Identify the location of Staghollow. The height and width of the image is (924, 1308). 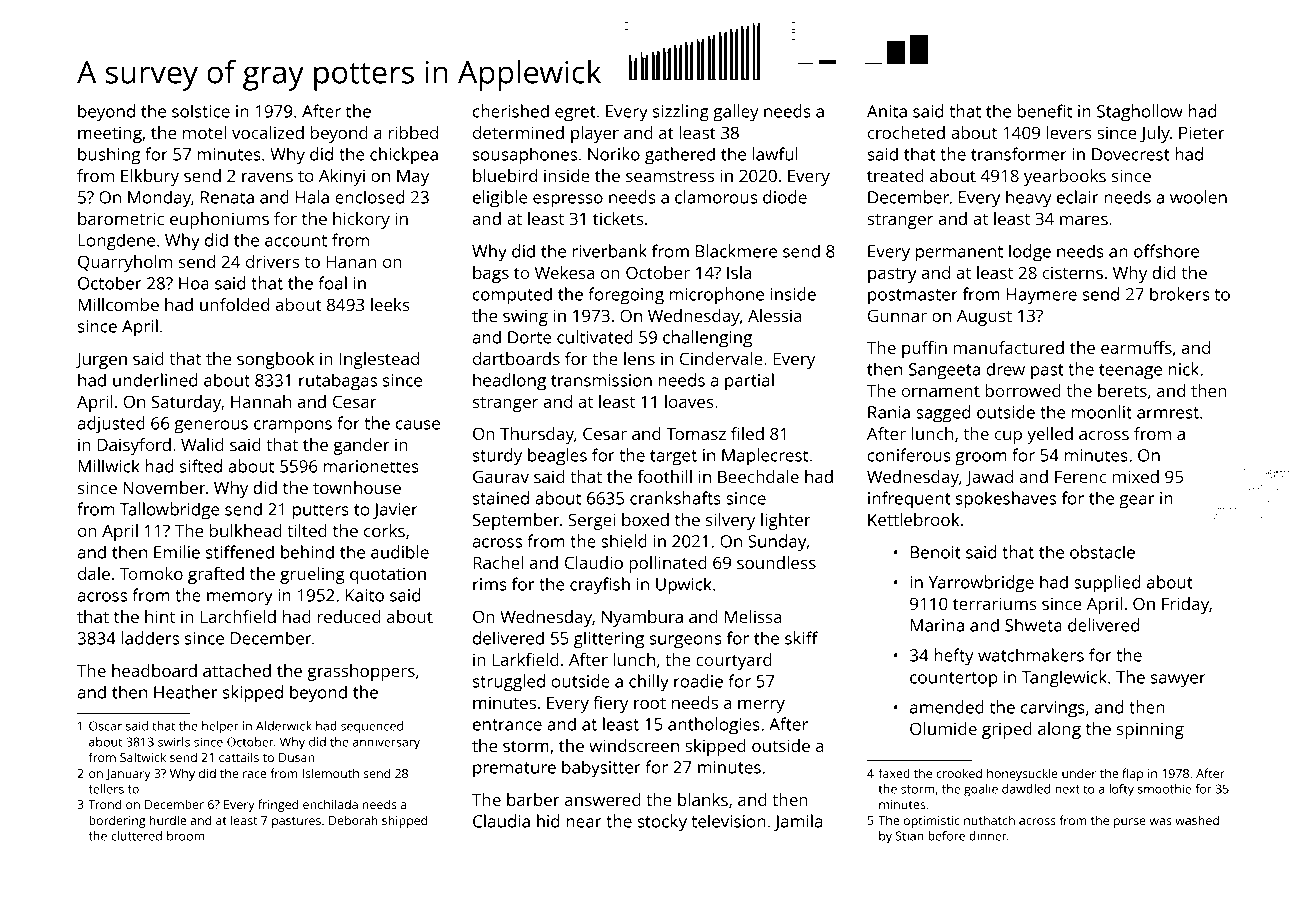
(1140, 113).
